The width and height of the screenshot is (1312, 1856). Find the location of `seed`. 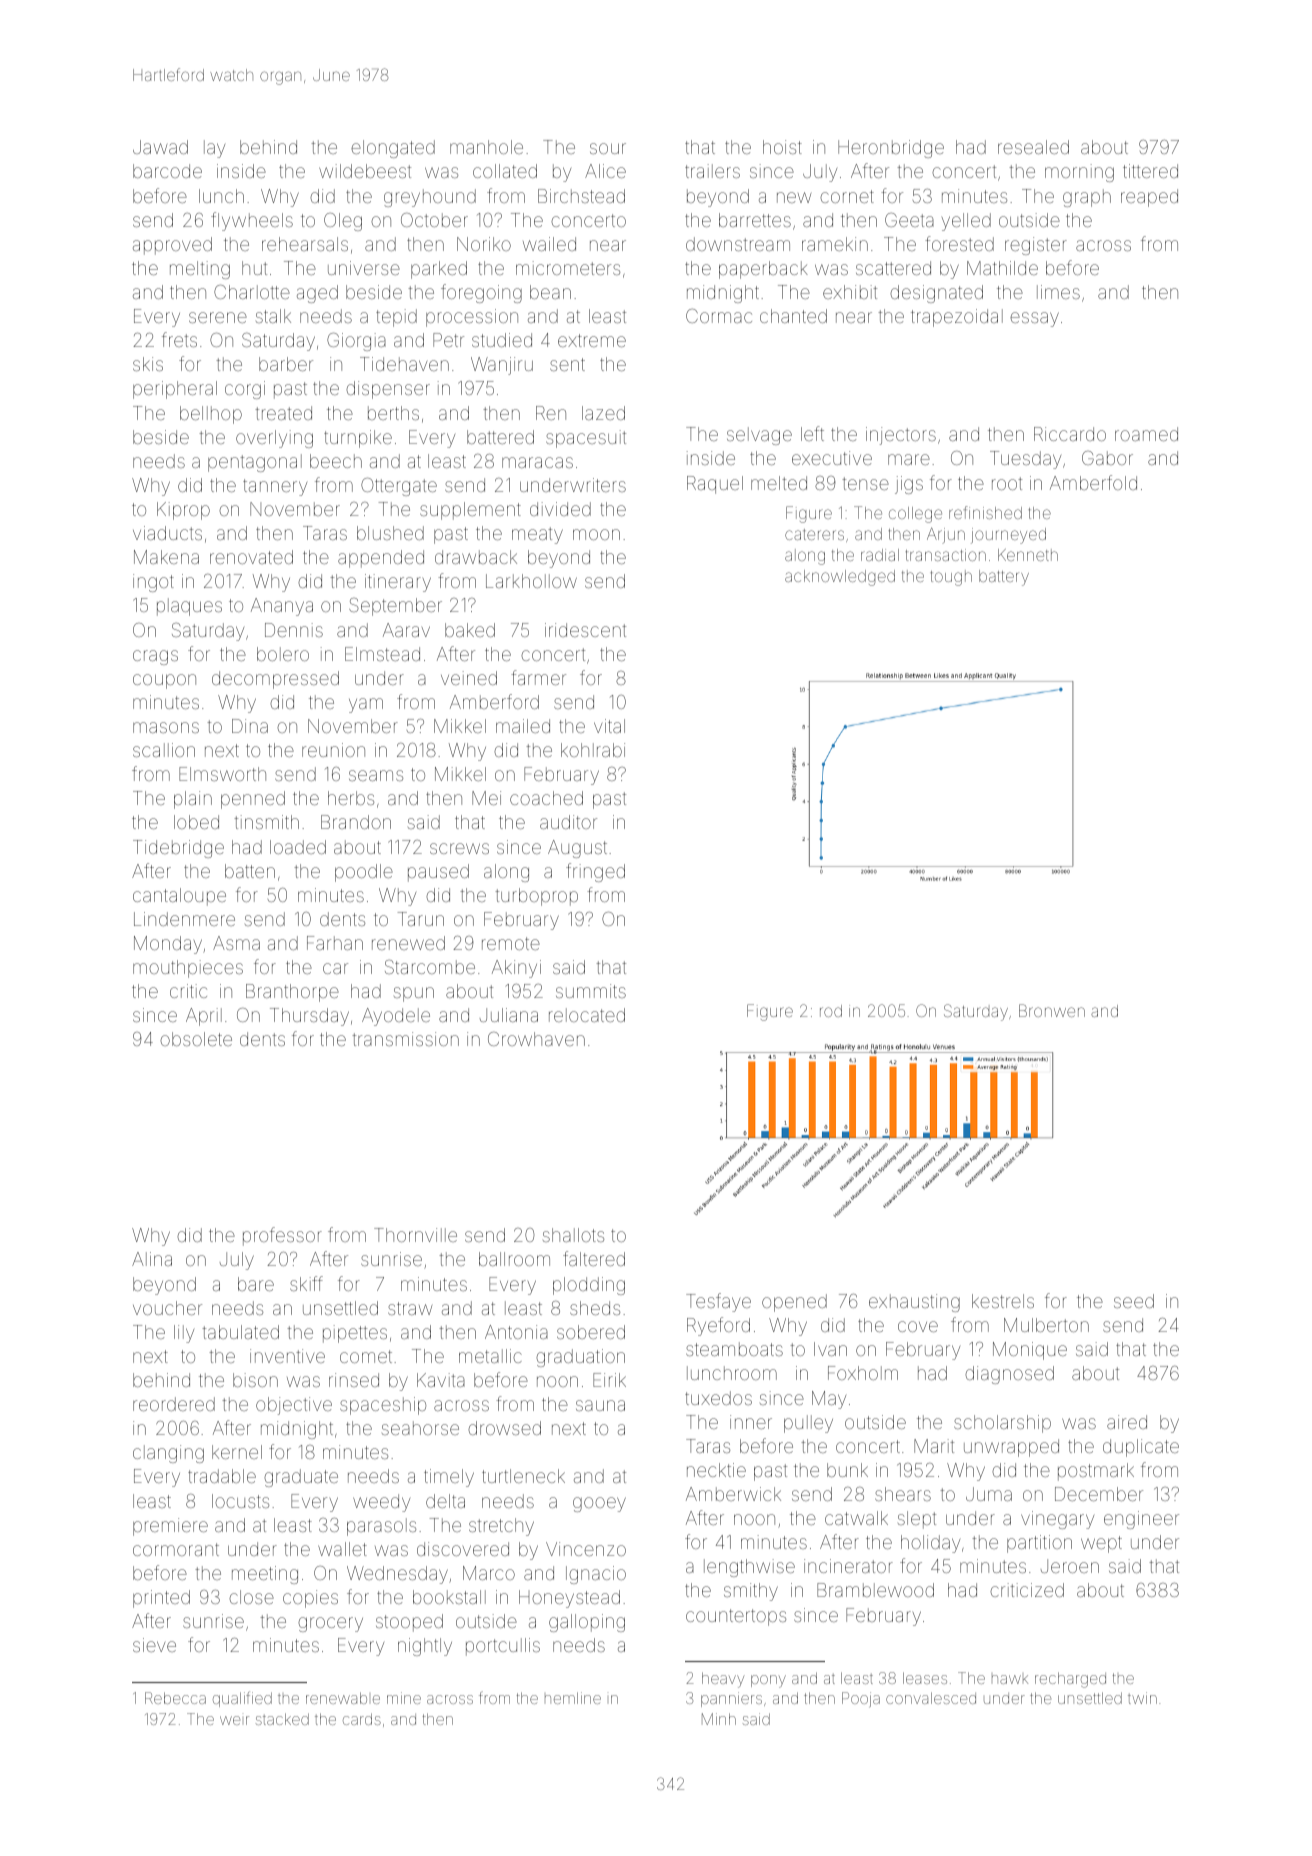

seed is located at coordinates (1134, 1301).
